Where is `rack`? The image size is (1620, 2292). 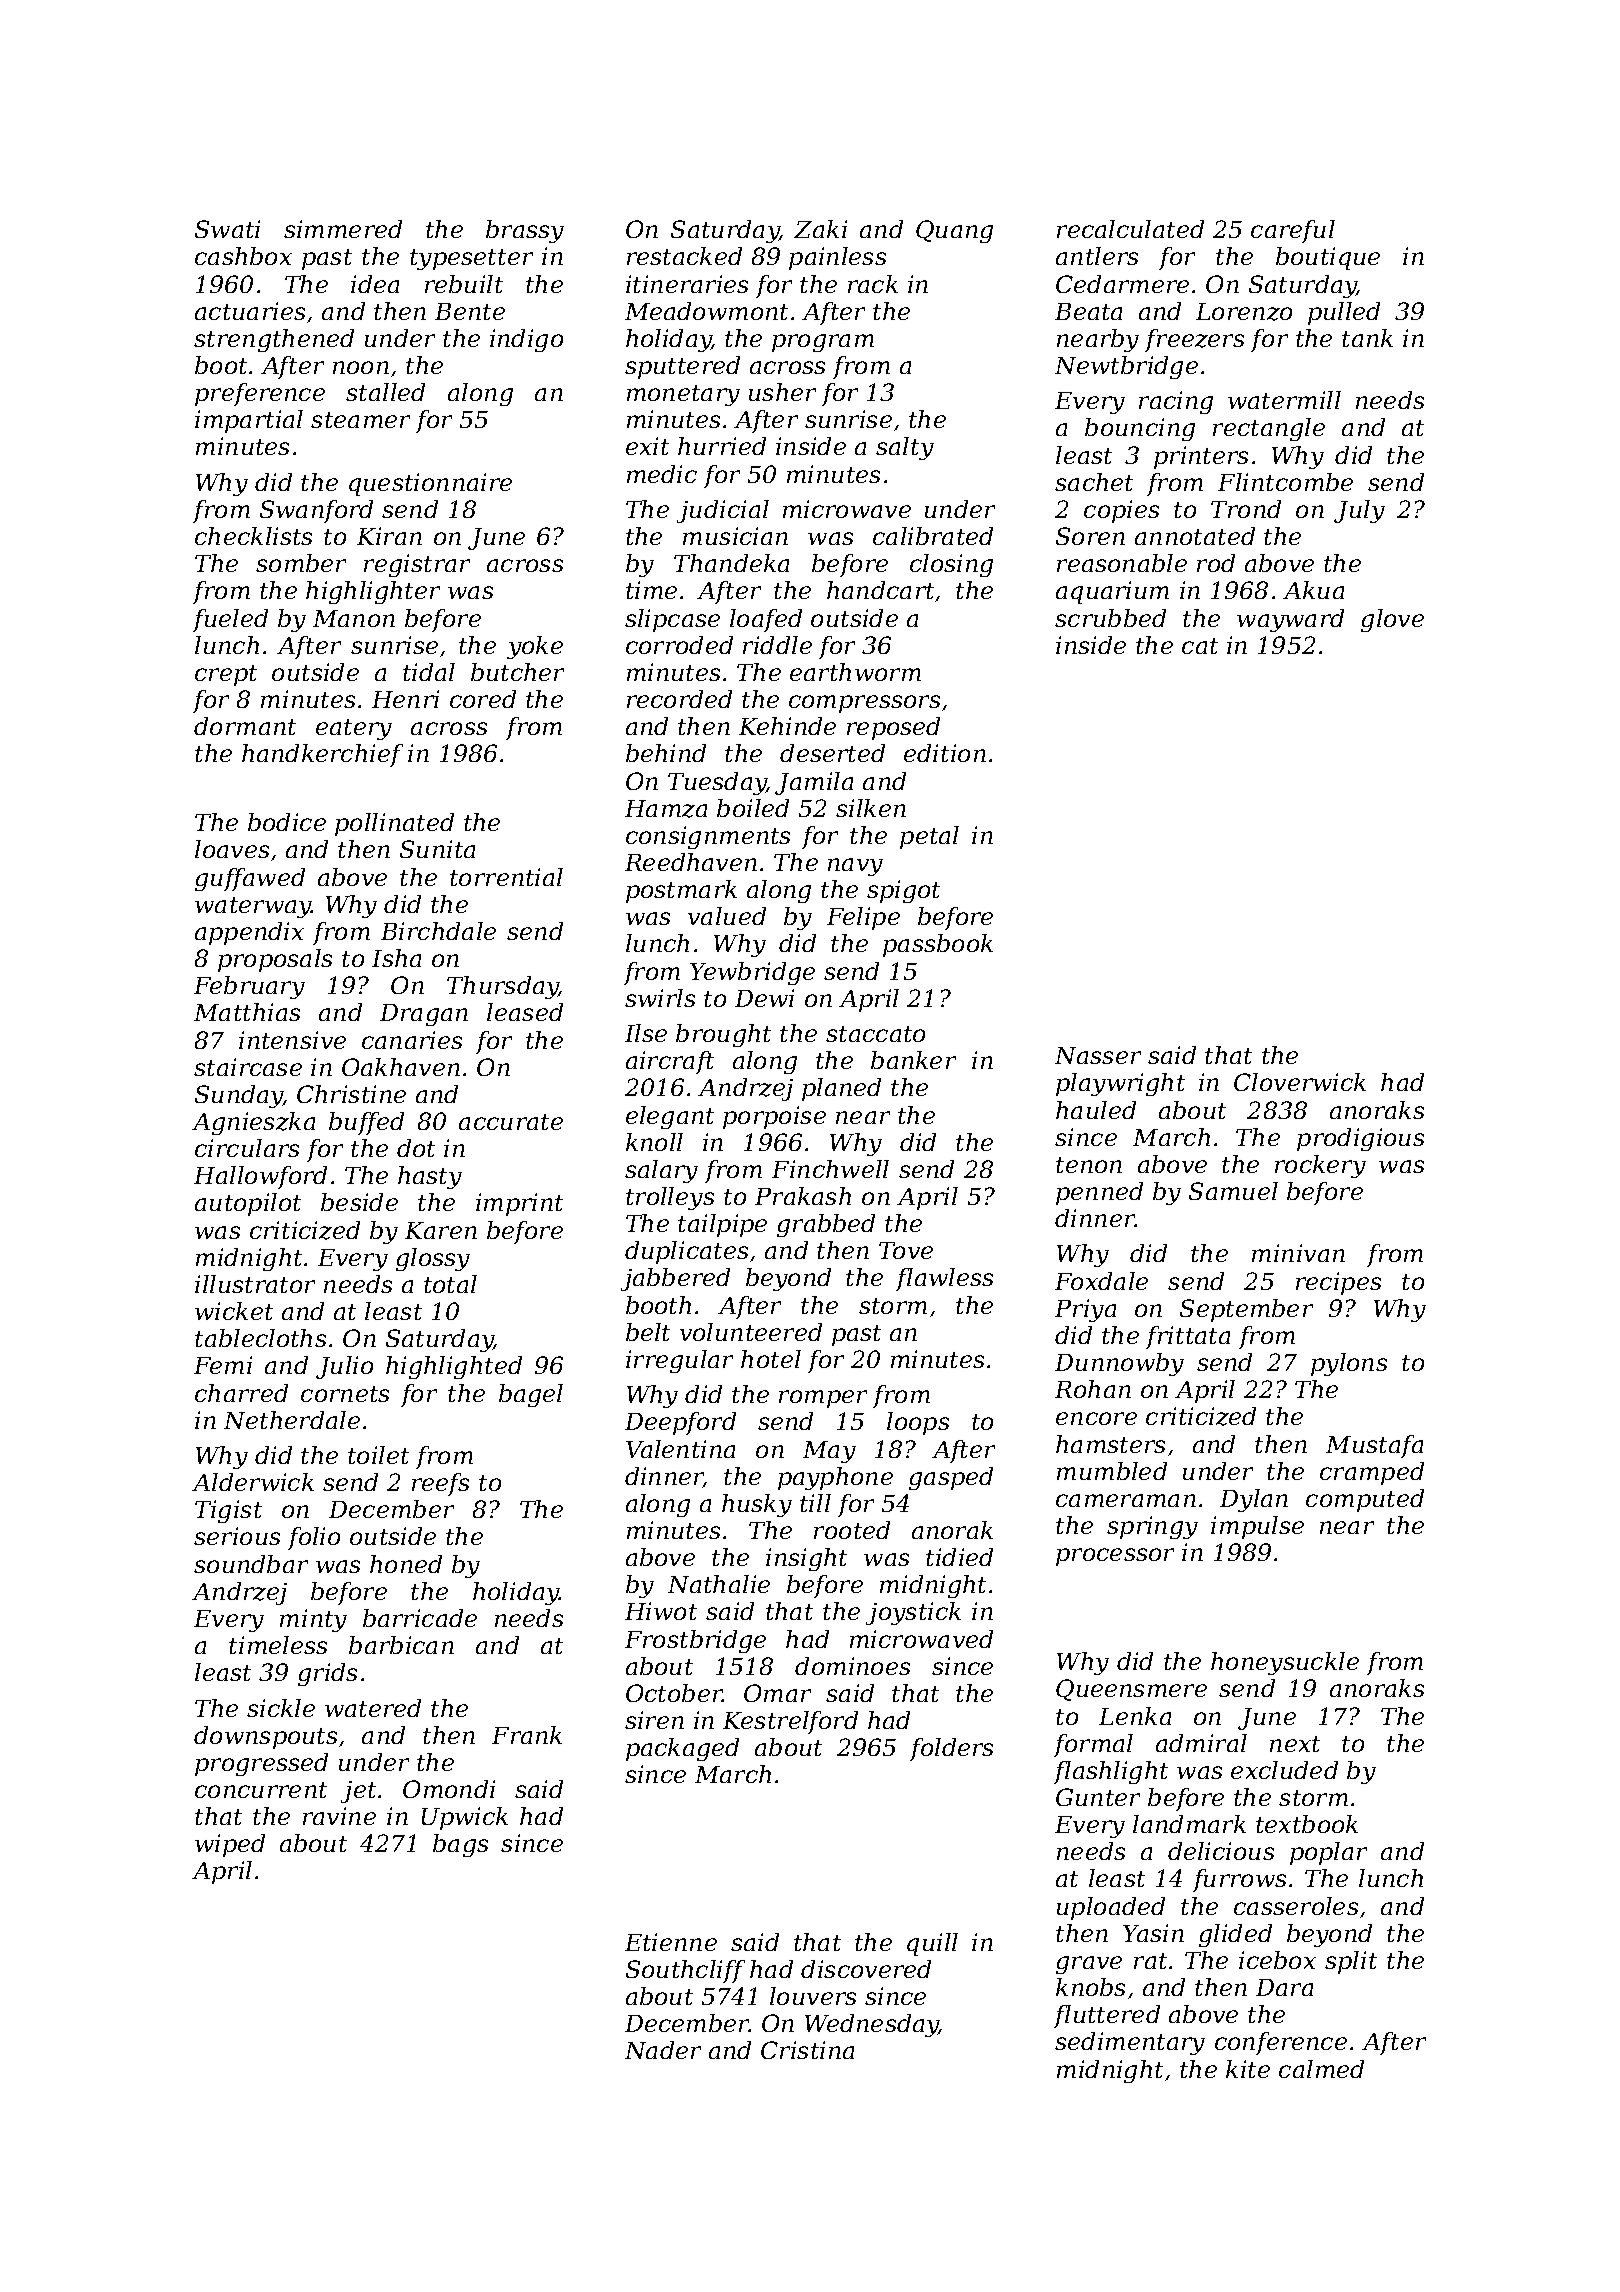
rack is located at coordinates (873, 284).
